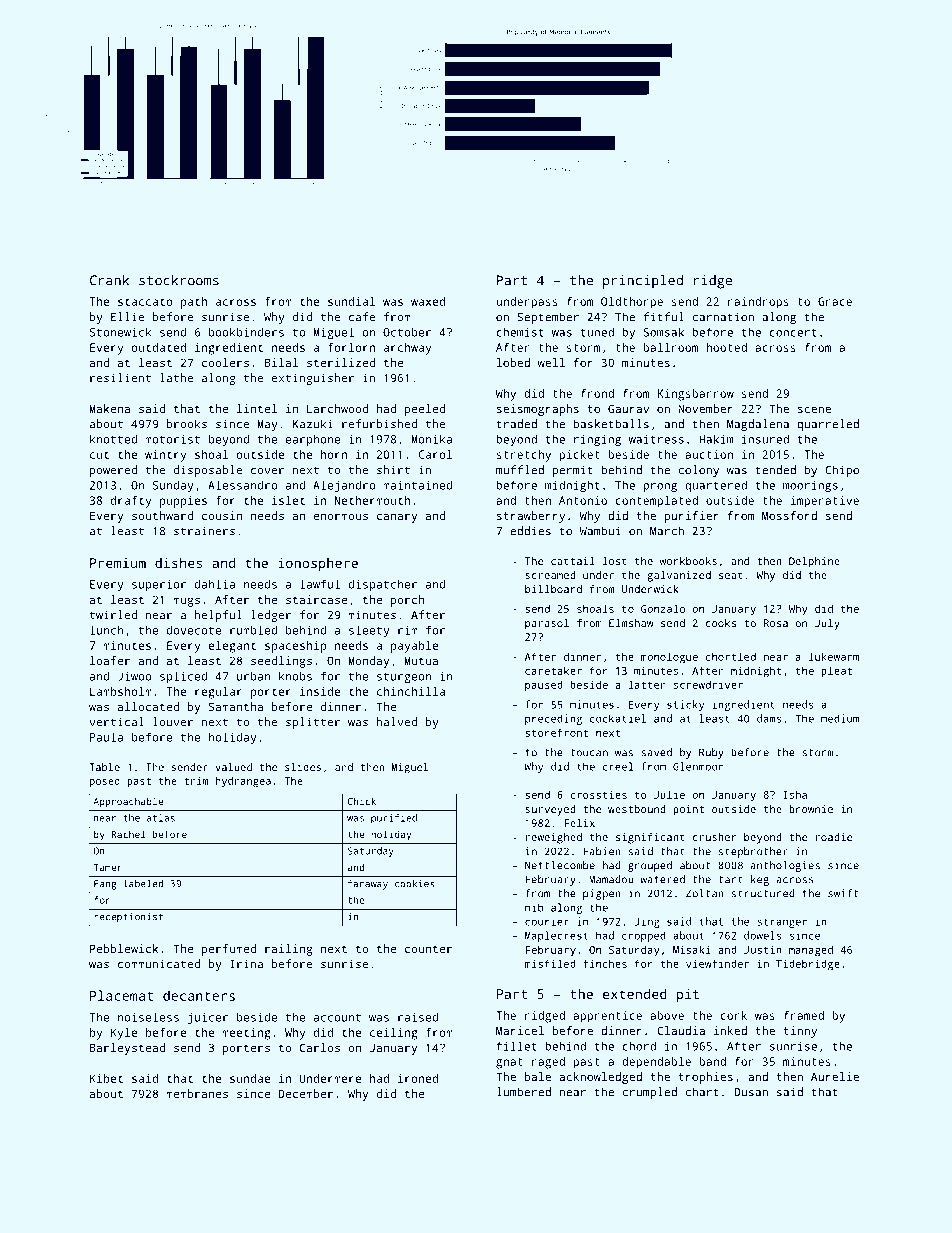  I want to click on scene, so click(814, 409).
